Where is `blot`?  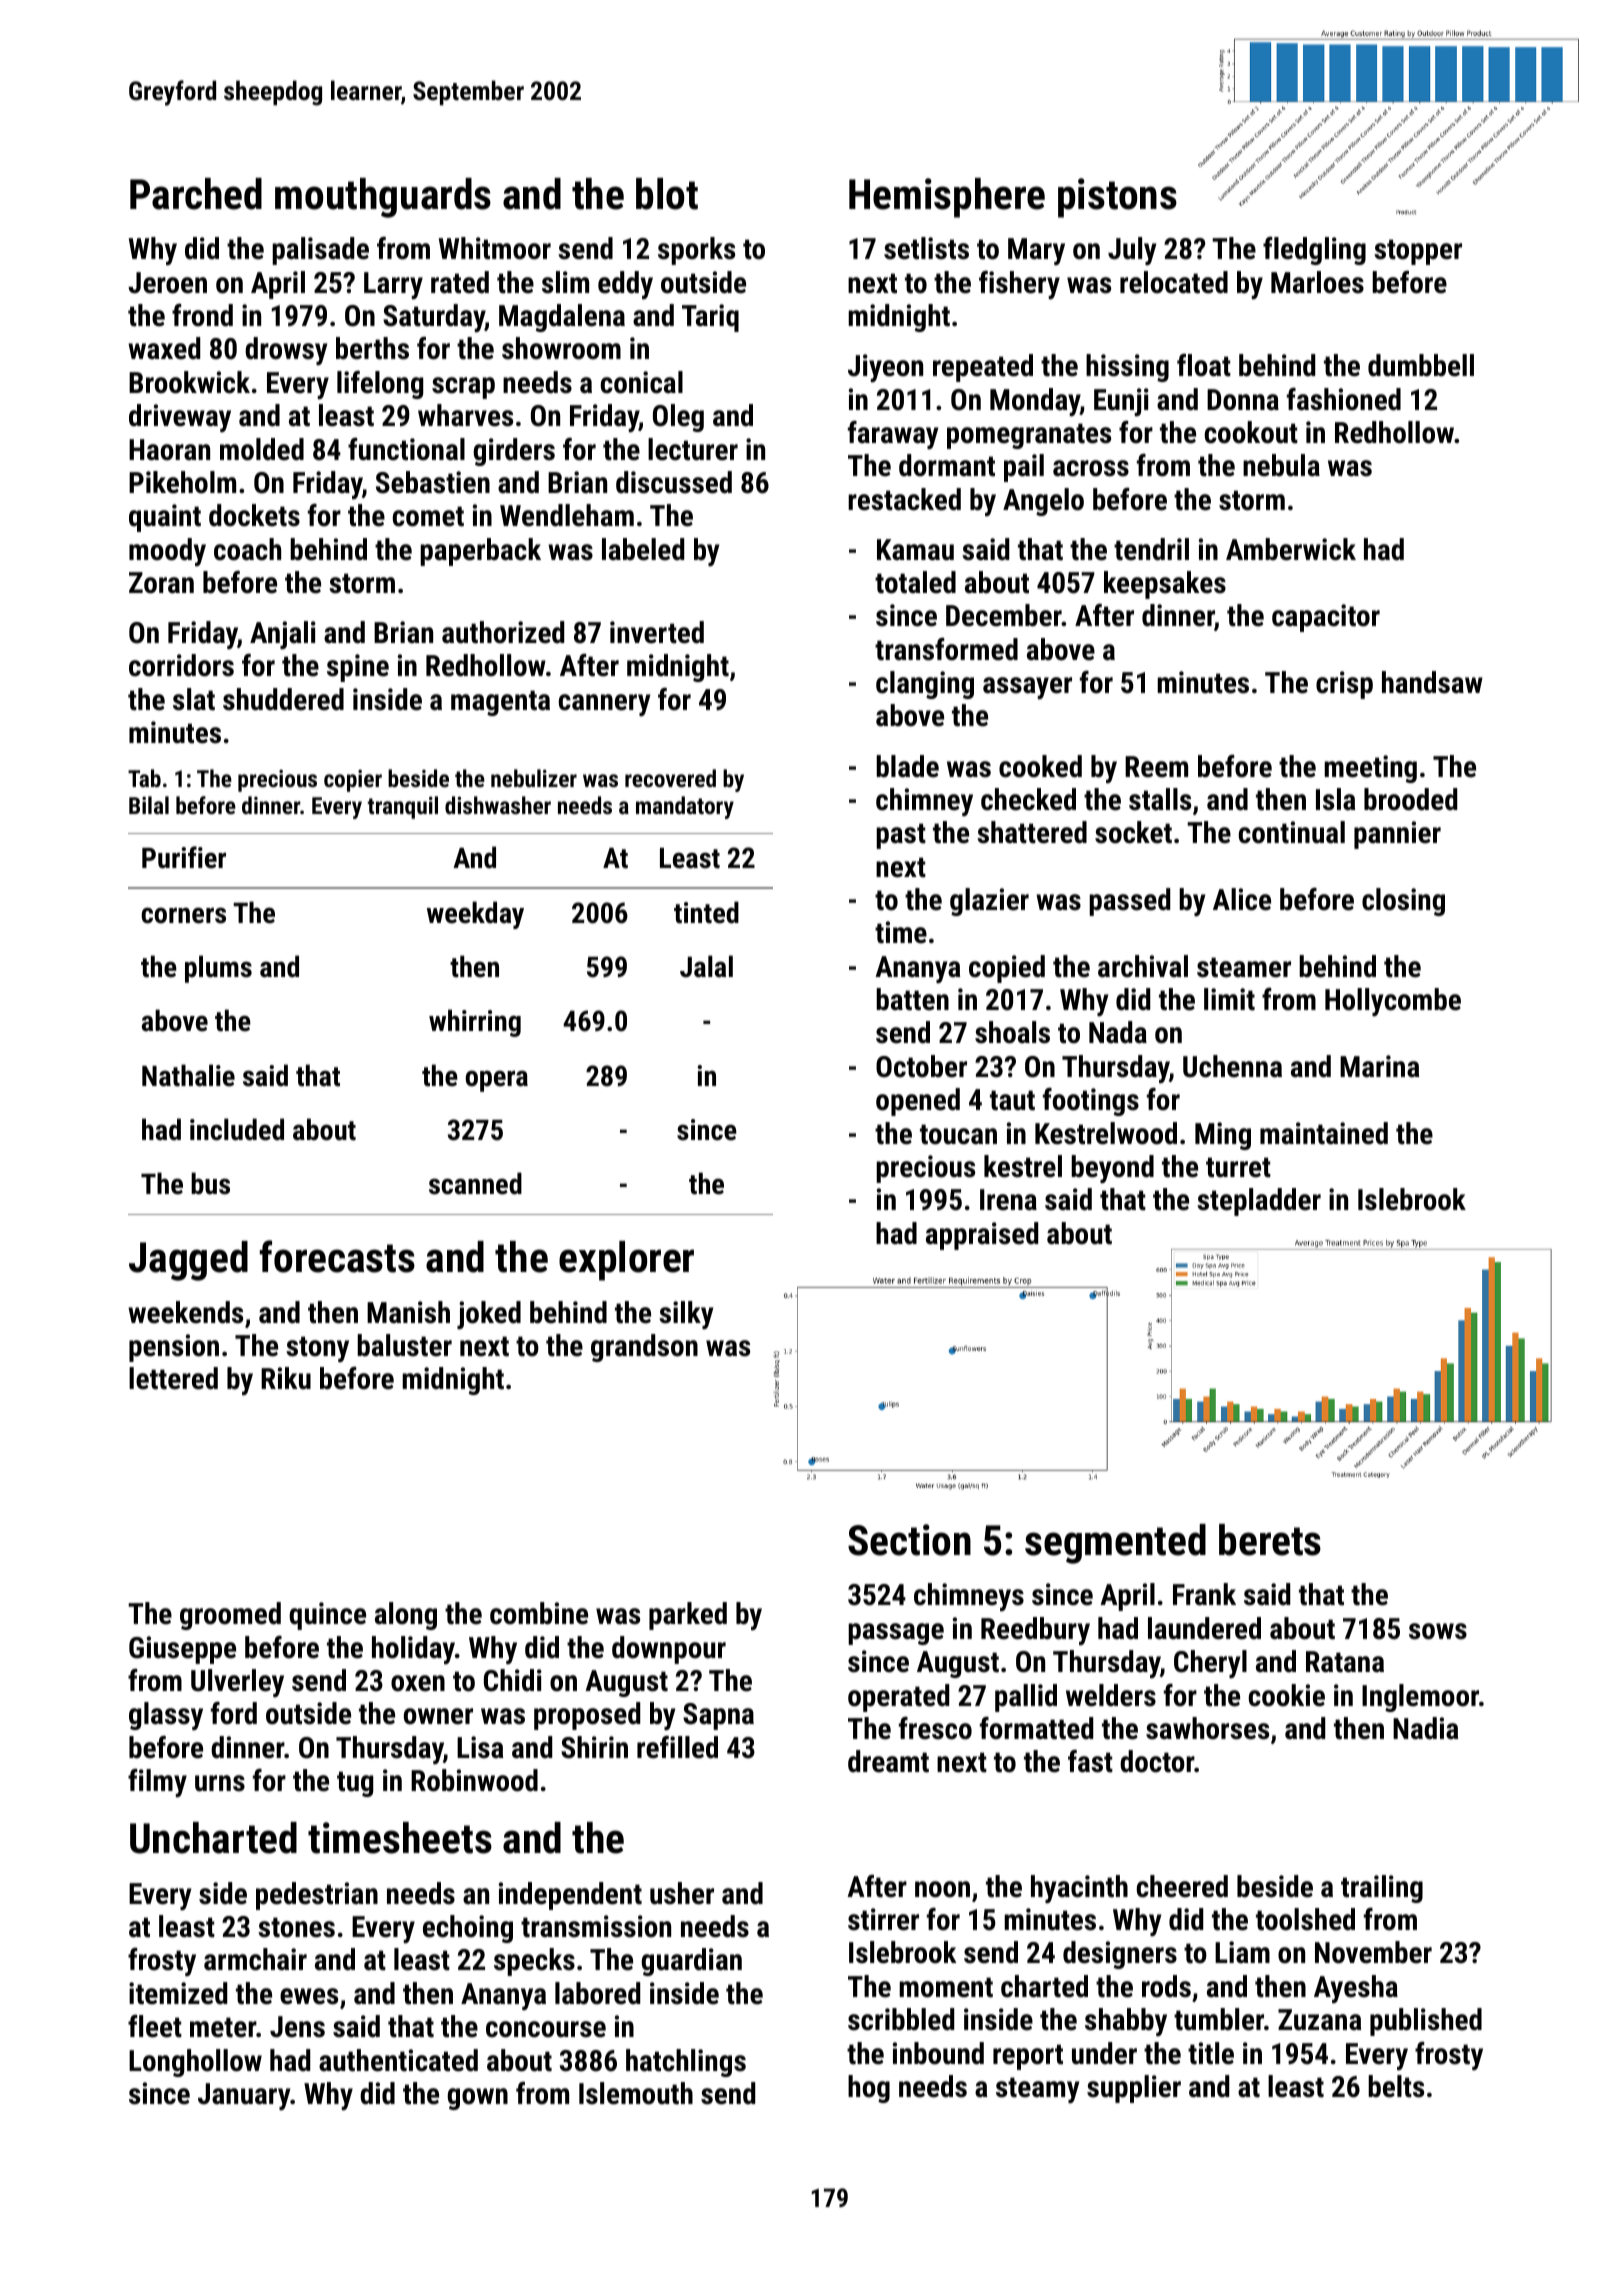 blot is located at coordinates (667, 194).
